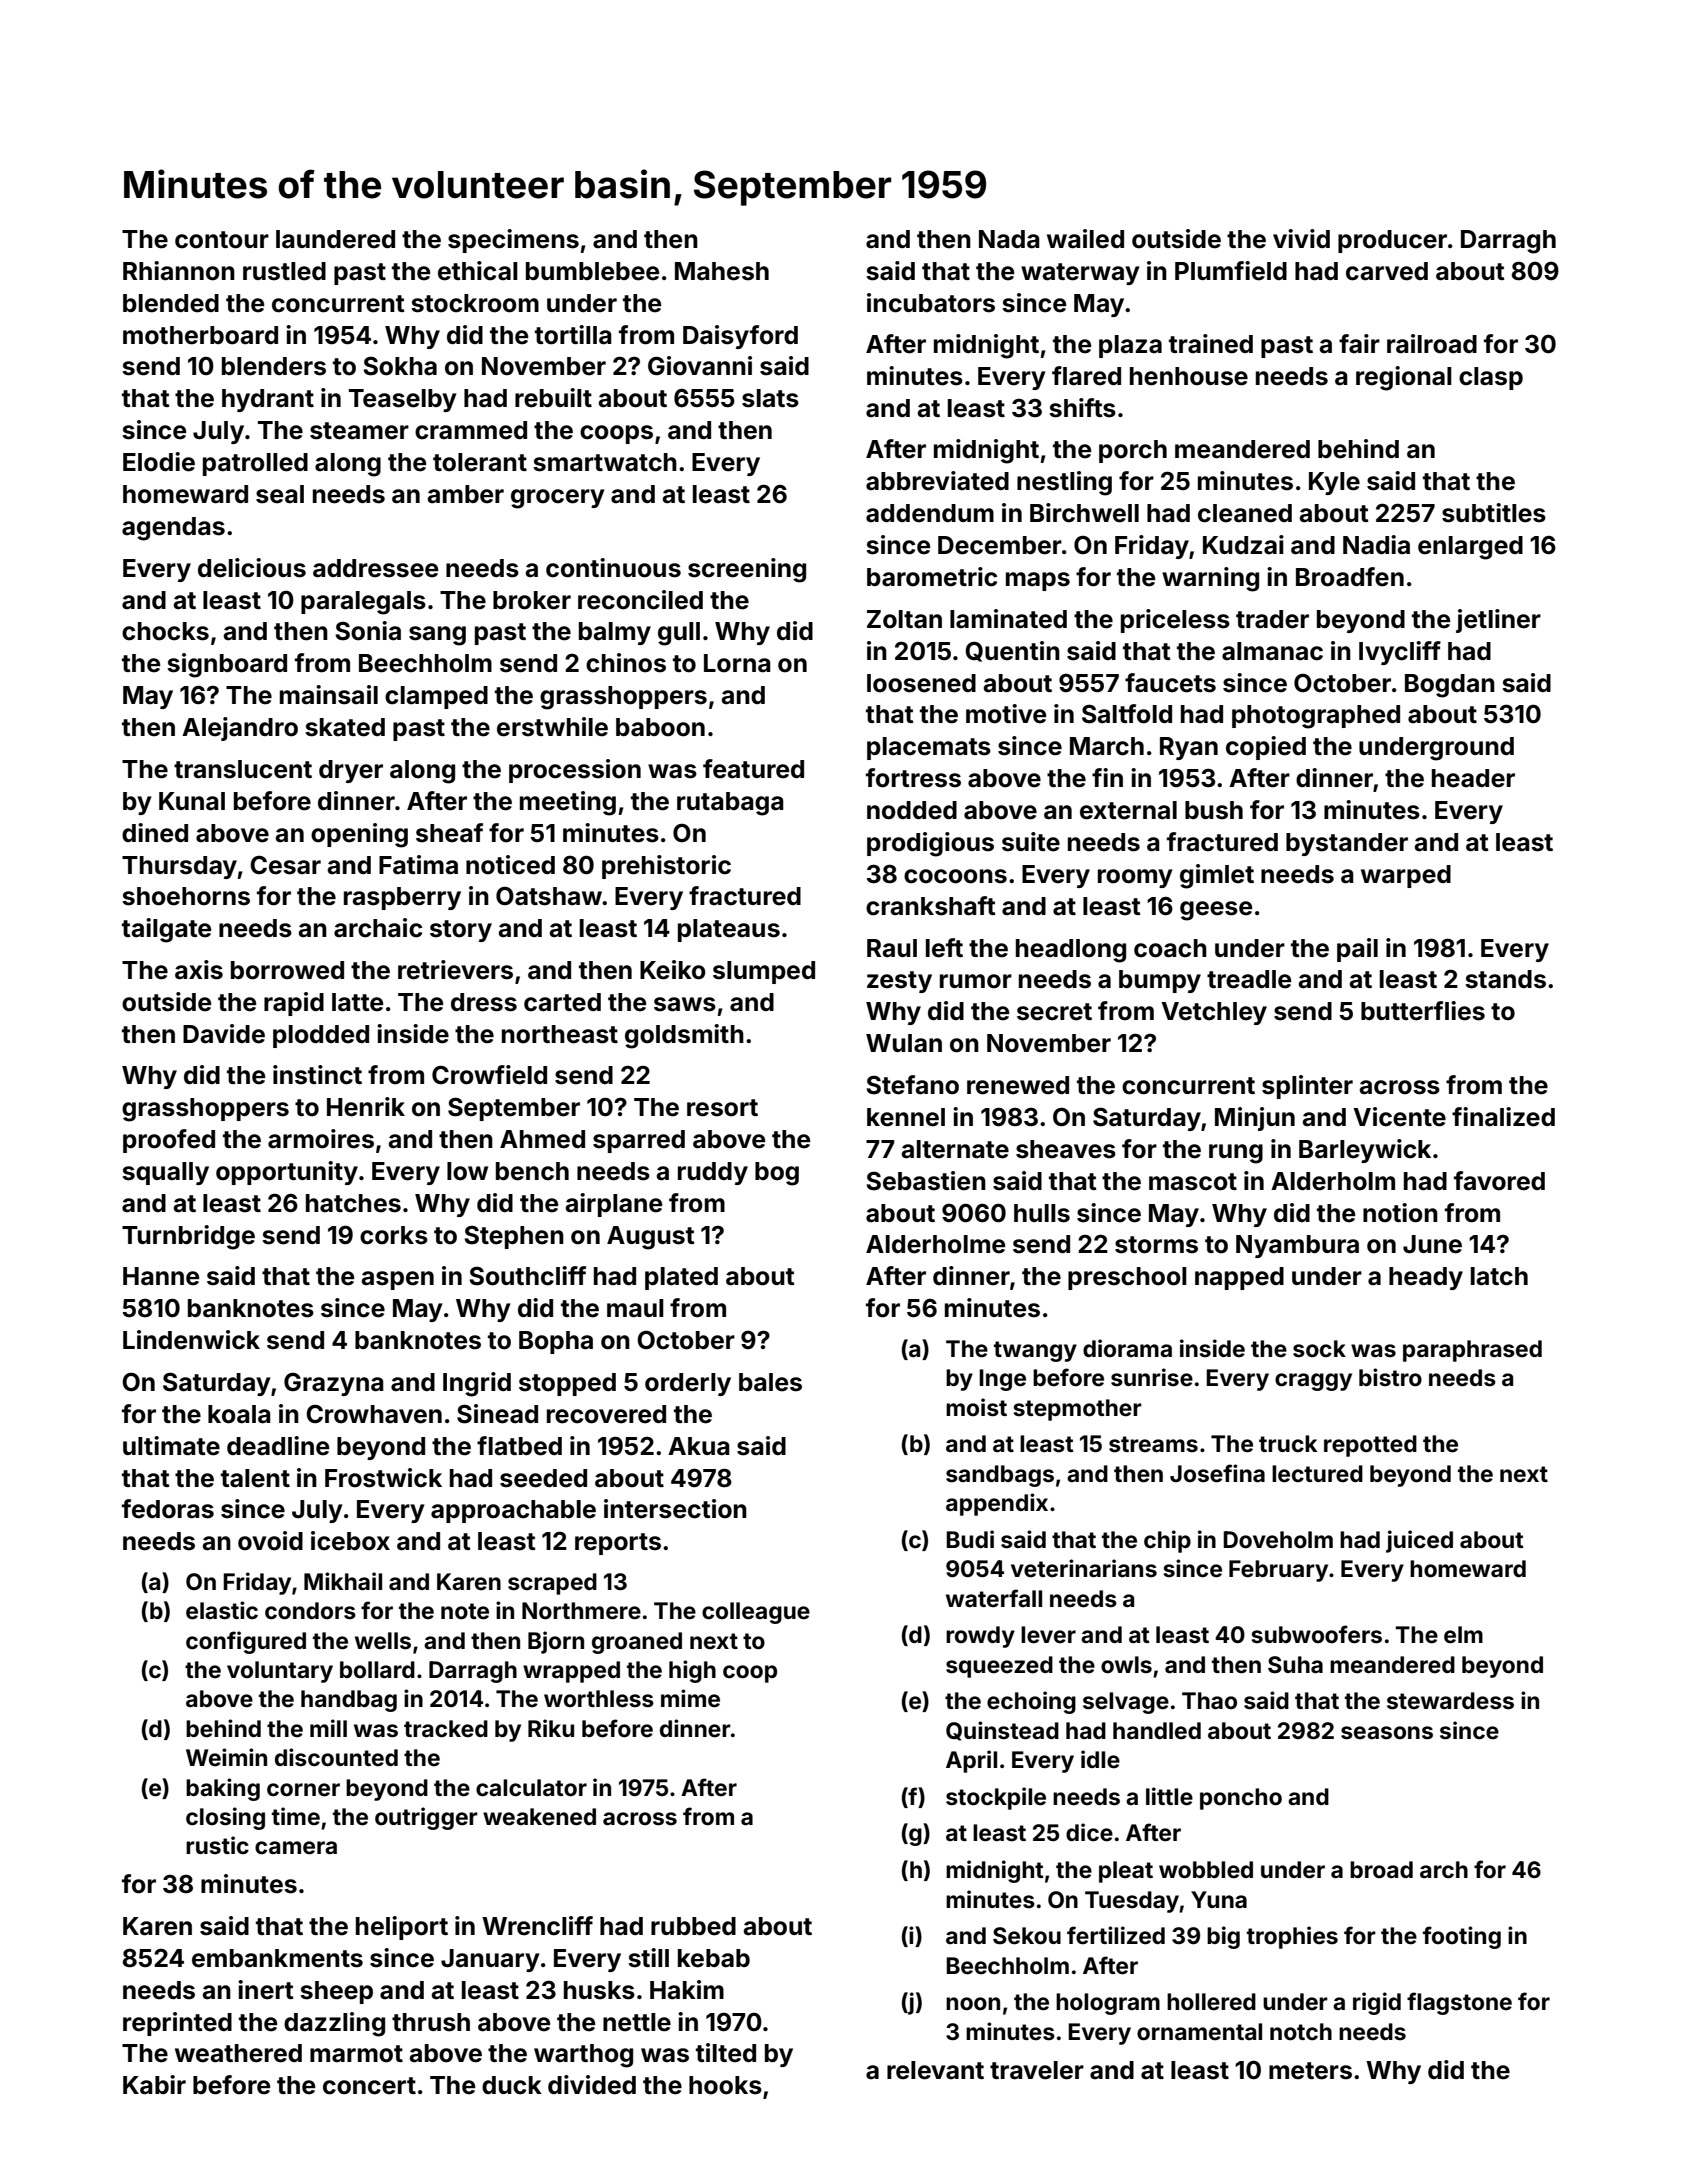 The height and width of the page is (2178, 1683). Describe the element at coordinates (725, 2085) in the page. I see `hooks` at that location.
